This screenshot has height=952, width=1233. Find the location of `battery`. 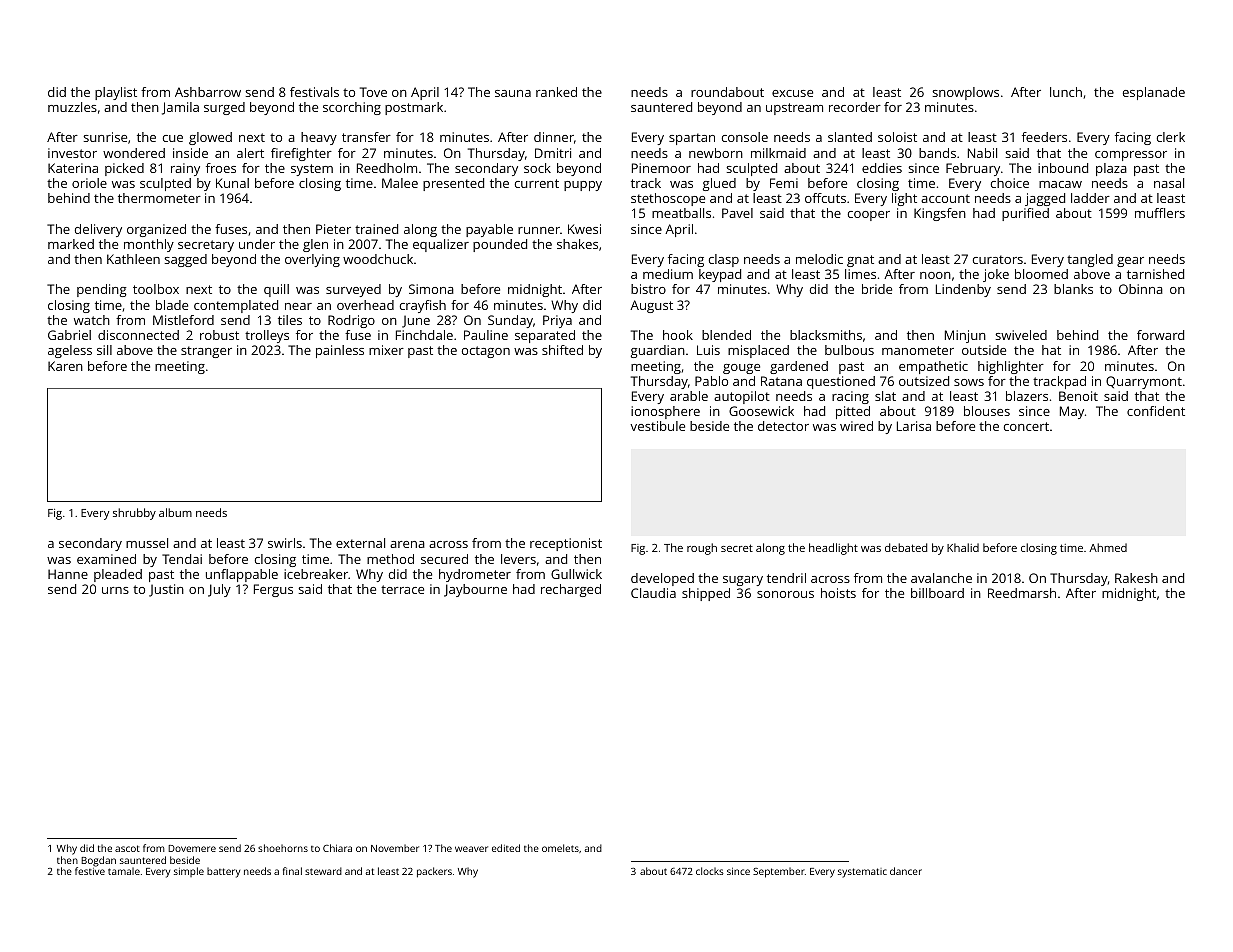

battery is located at coordinates (223, 872).
